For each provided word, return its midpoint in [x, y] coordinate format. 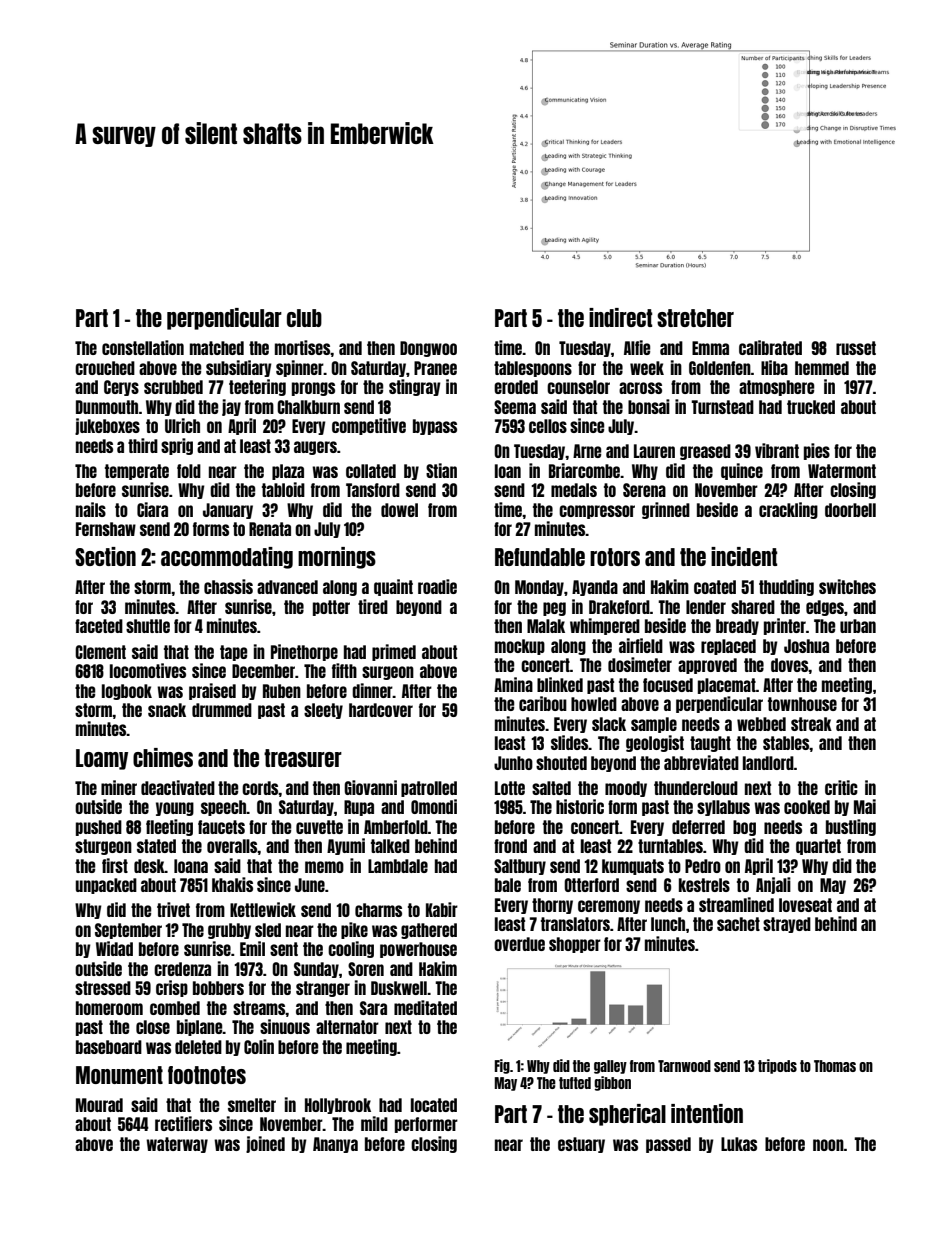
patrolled [429, 789]
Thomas [835, 1066]
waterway [177, 1145]
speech [224, 808]
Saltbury [520, 867]
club [304, 318]
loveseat [805, 905]
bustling [851, 827]
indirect [620, 317]
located [434, 1105]
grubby [229, 931]
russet [856, 348]
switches [847, 586]
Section [105, 556]
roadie [437, 586]
